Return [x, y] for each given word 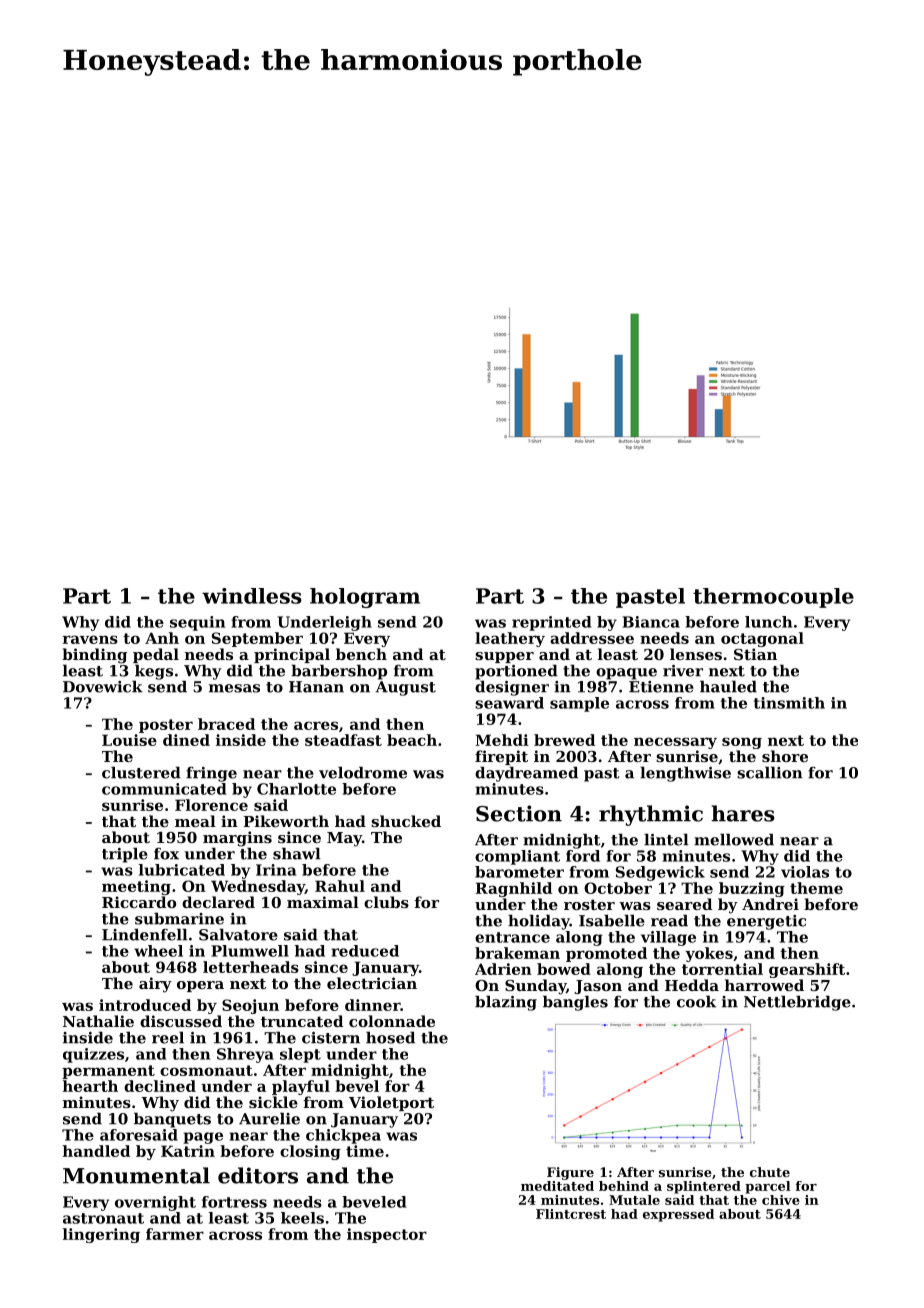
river [683, 671]
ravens [90, 639]
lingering [101, 1235]
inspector [387, 1235]
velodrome [363, 772]
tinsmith [789, 703]
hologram [365, 598]
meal [195, 821]
